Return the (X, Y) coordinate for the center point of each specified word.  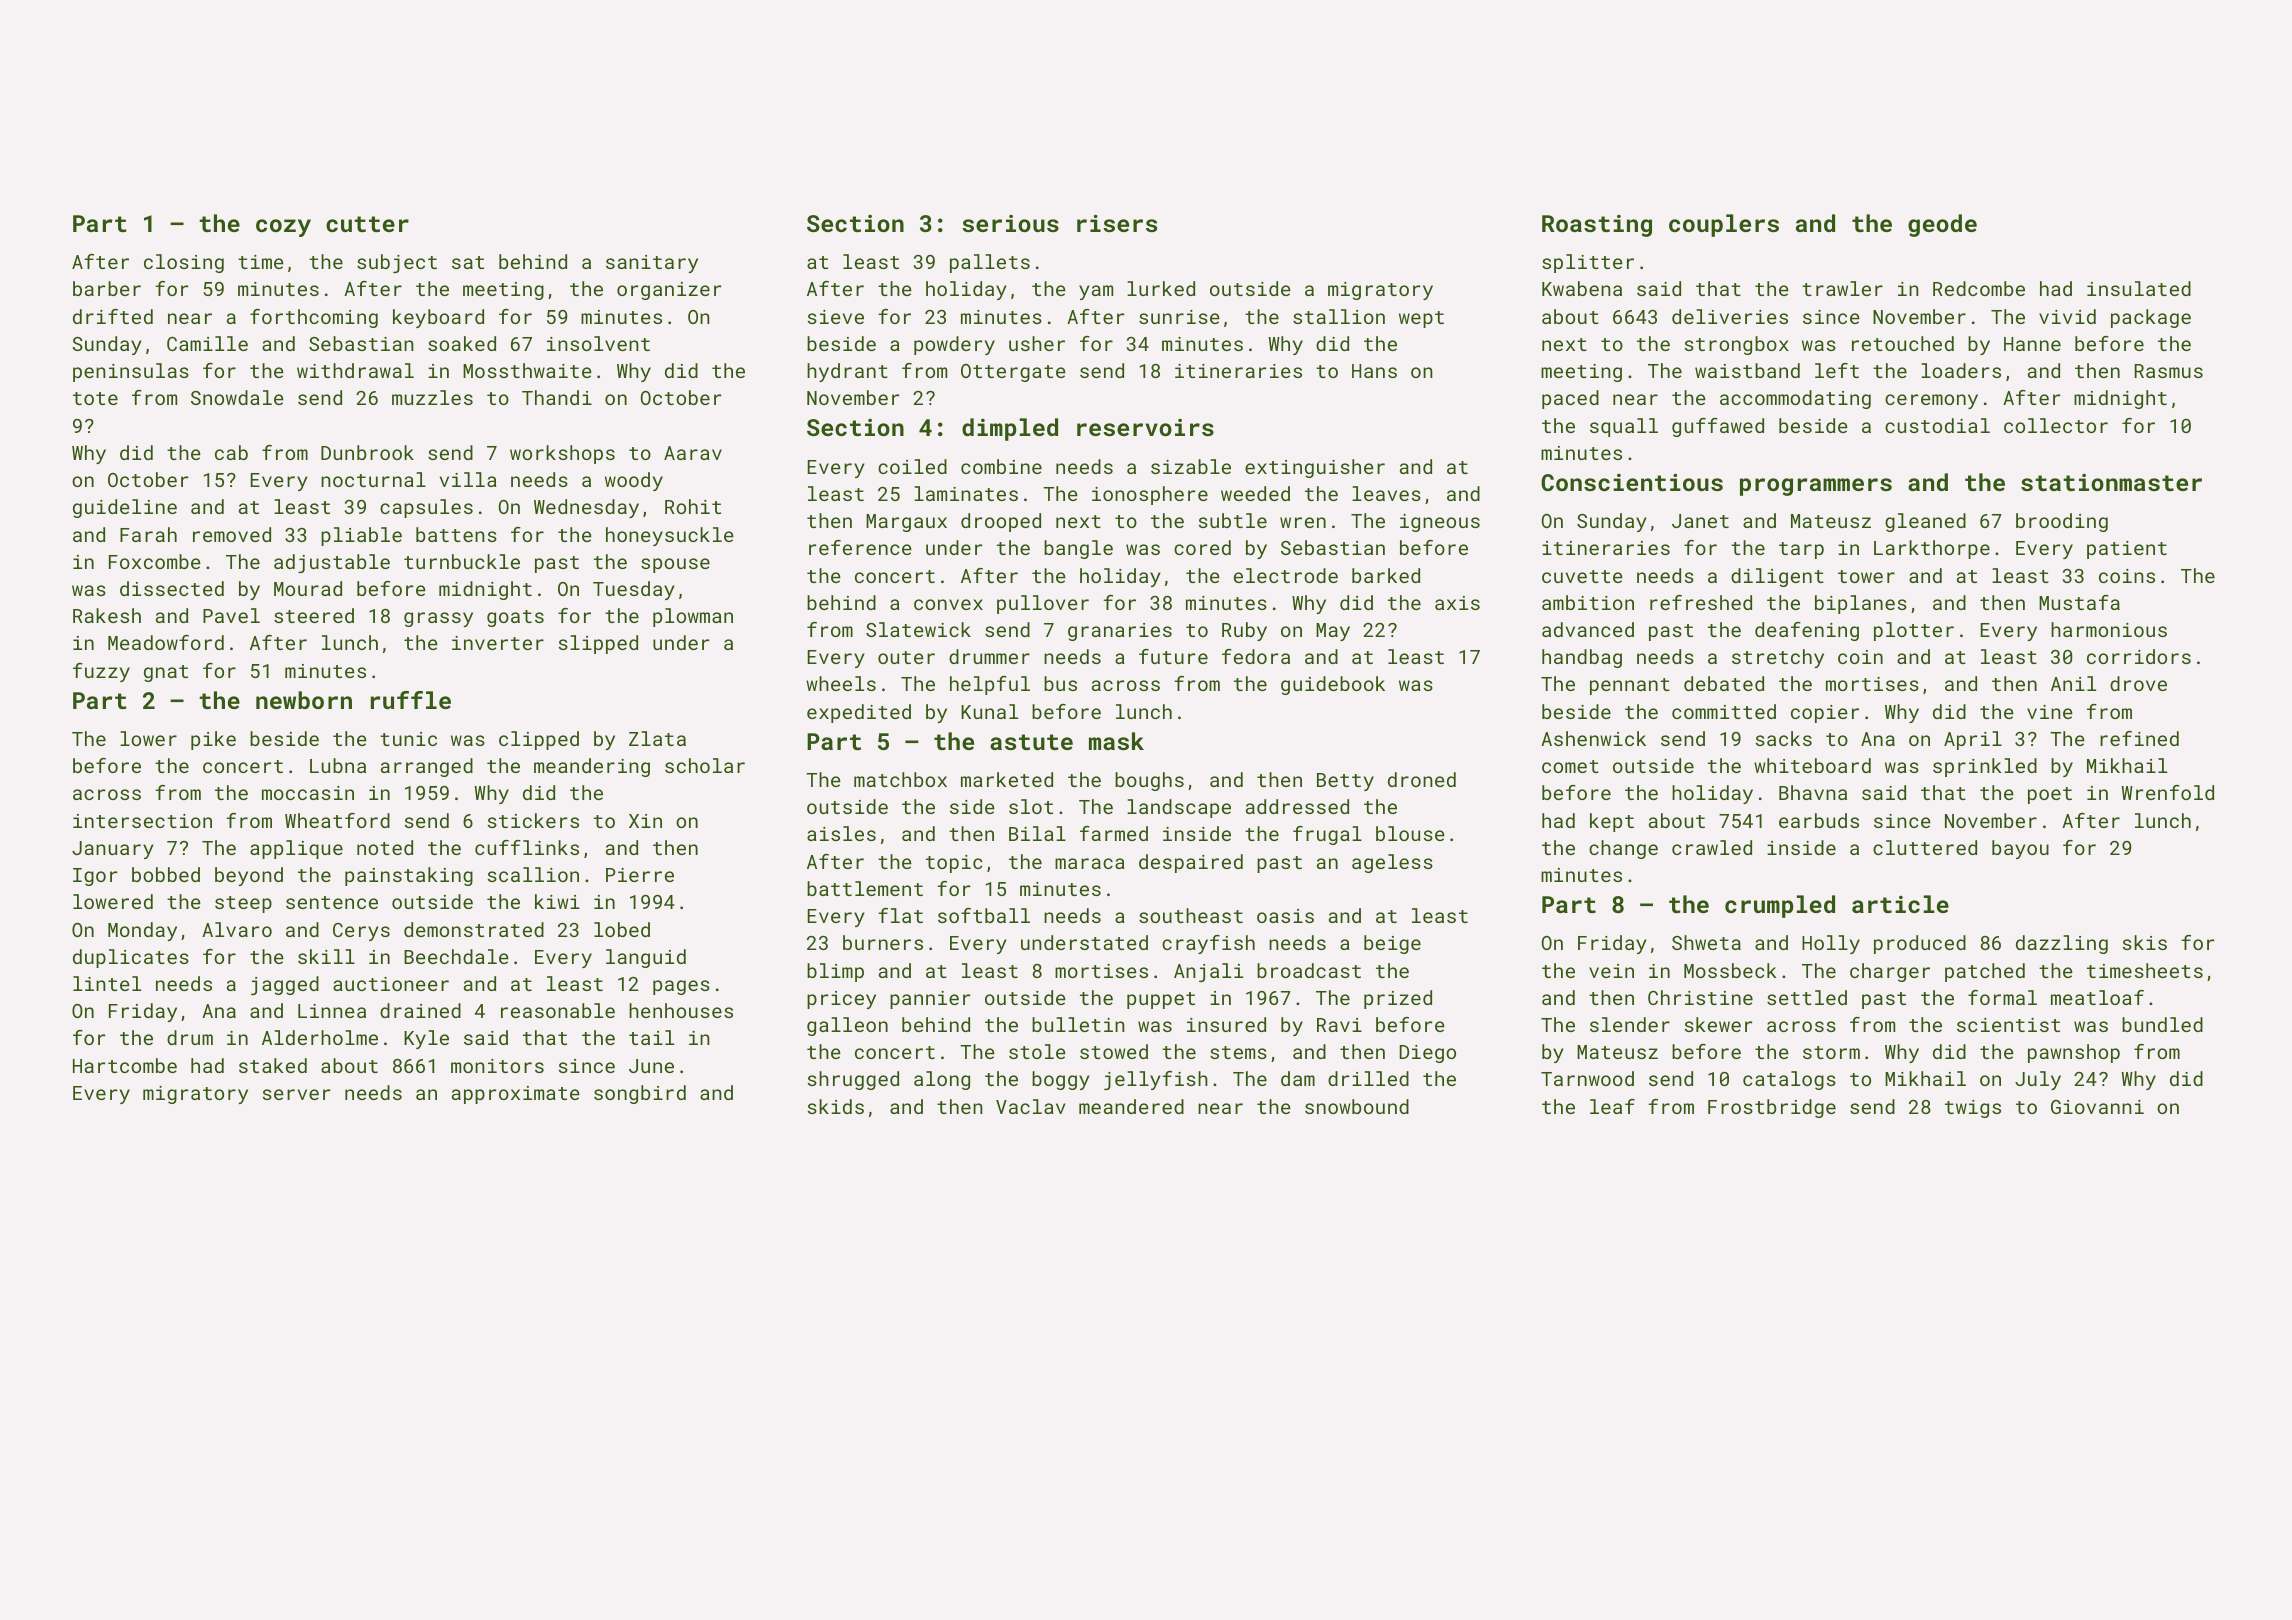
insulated (2139, 288)
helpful (990, 685)
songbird (640, 1094)
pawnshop (2074, 1053)
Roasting (1597, 226)
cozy (283, 228)
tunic (408, 739)
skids (836, 1106)
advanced (1588, 629)
